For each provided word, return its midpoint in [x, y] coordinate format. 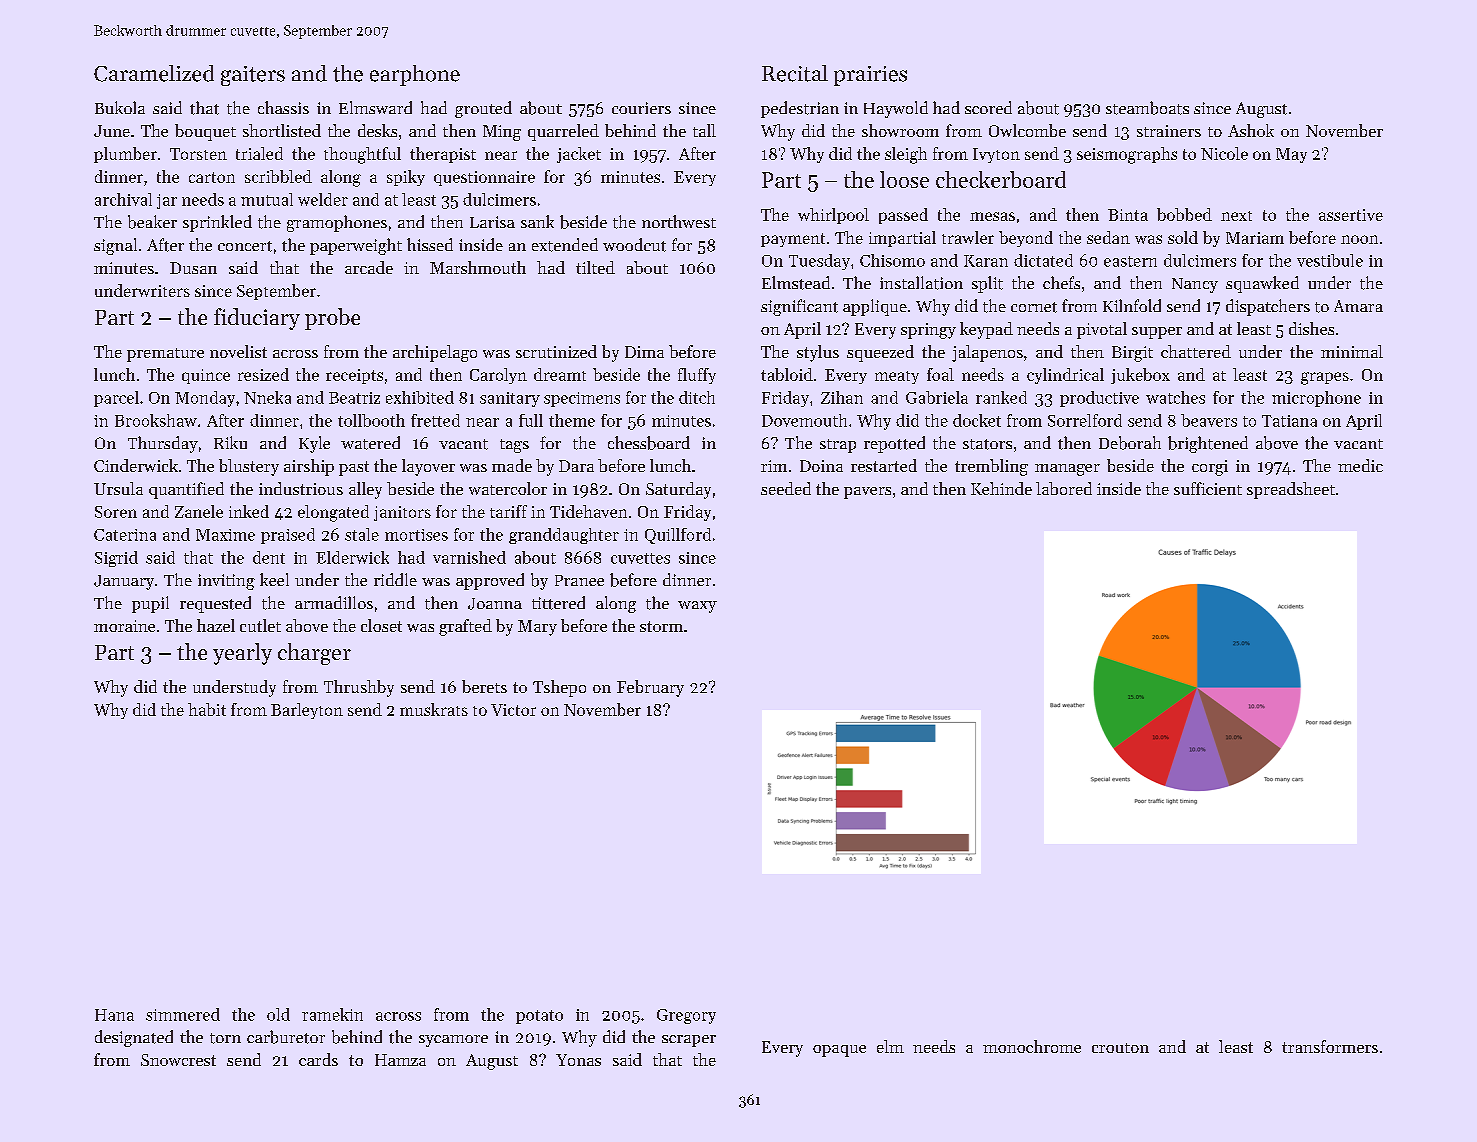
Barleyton [307, 711]
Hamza [400, 1060]
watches [1175, 397]
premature [165, 355]
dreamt [560, 374]
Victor [513, 710]
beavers [1209, 420]
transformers [1330, 1046]
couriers [641, 108]
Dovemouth [804, 420]
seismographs [1127, 155]
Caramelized [154, 73]
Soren [116, 512]
